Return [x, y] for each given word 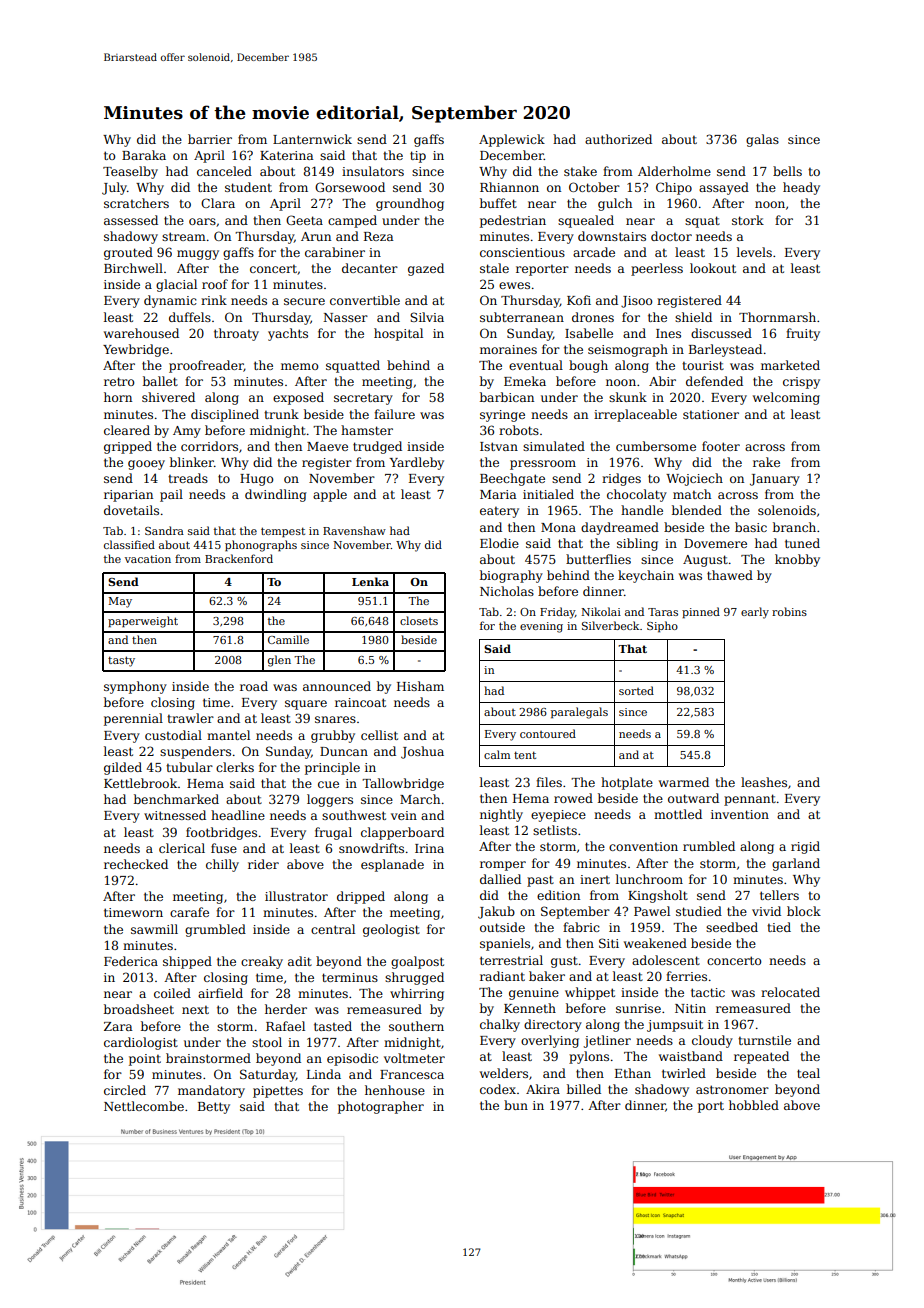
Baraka [144, 155]
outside [502, 927]
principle [332, 768]
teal [808, 1073]
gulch [615, 204]
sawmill [154, 929]
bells [787, 171]
